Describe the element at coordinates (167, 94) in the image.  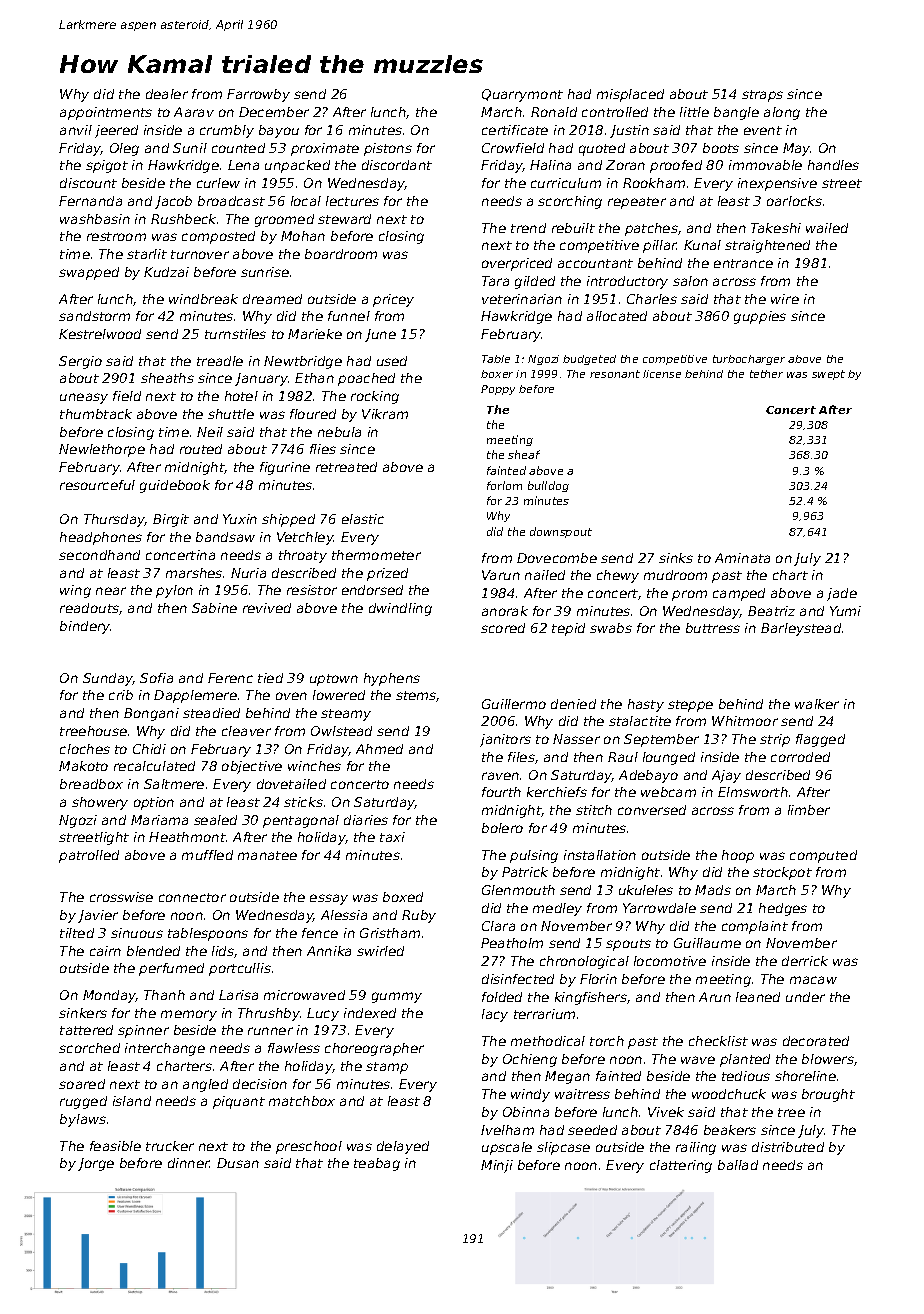
I see `dealer` at that location.
